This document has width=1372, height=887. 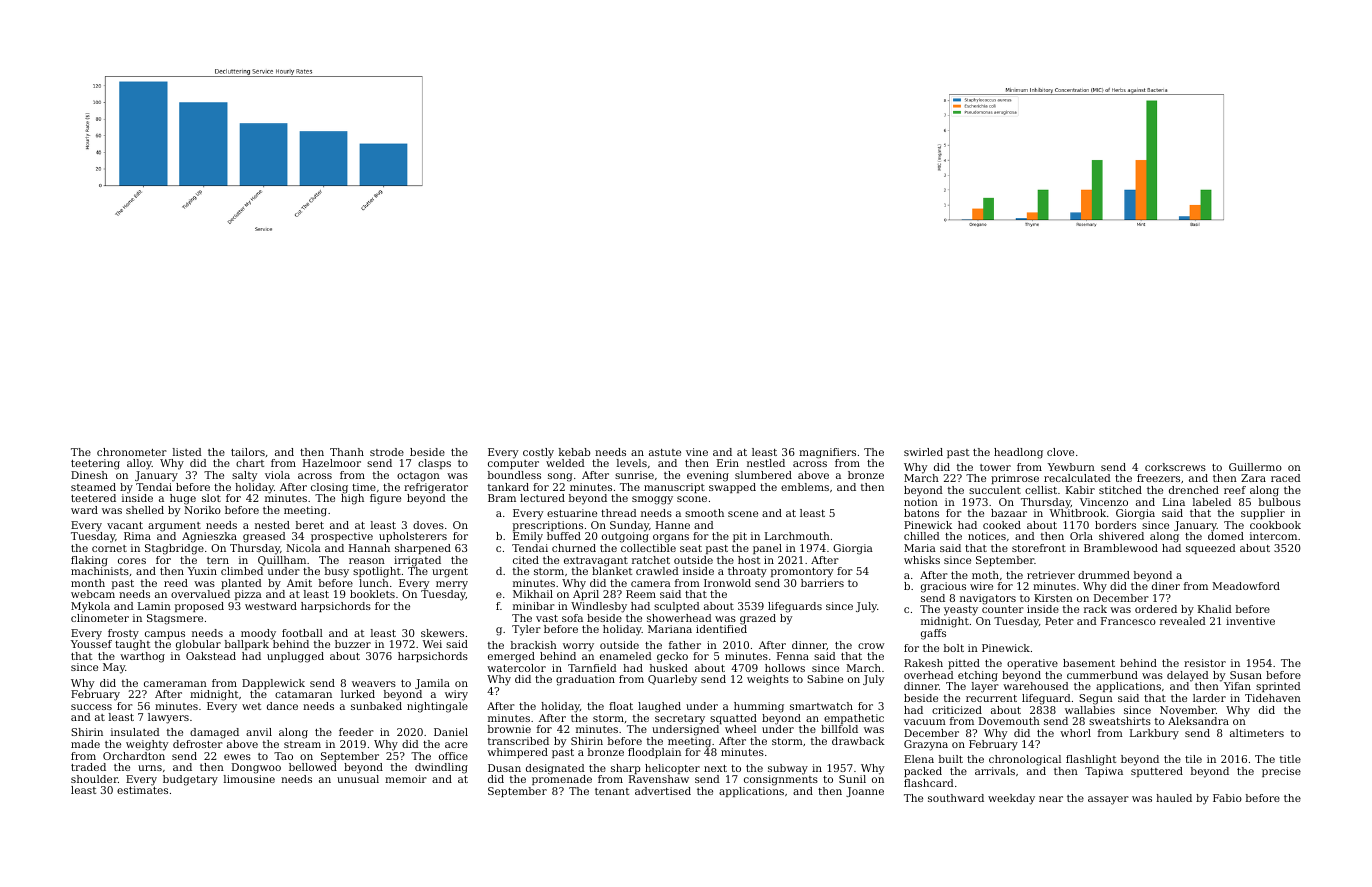 I want to click on smooth, so click(x=704, y=513).
